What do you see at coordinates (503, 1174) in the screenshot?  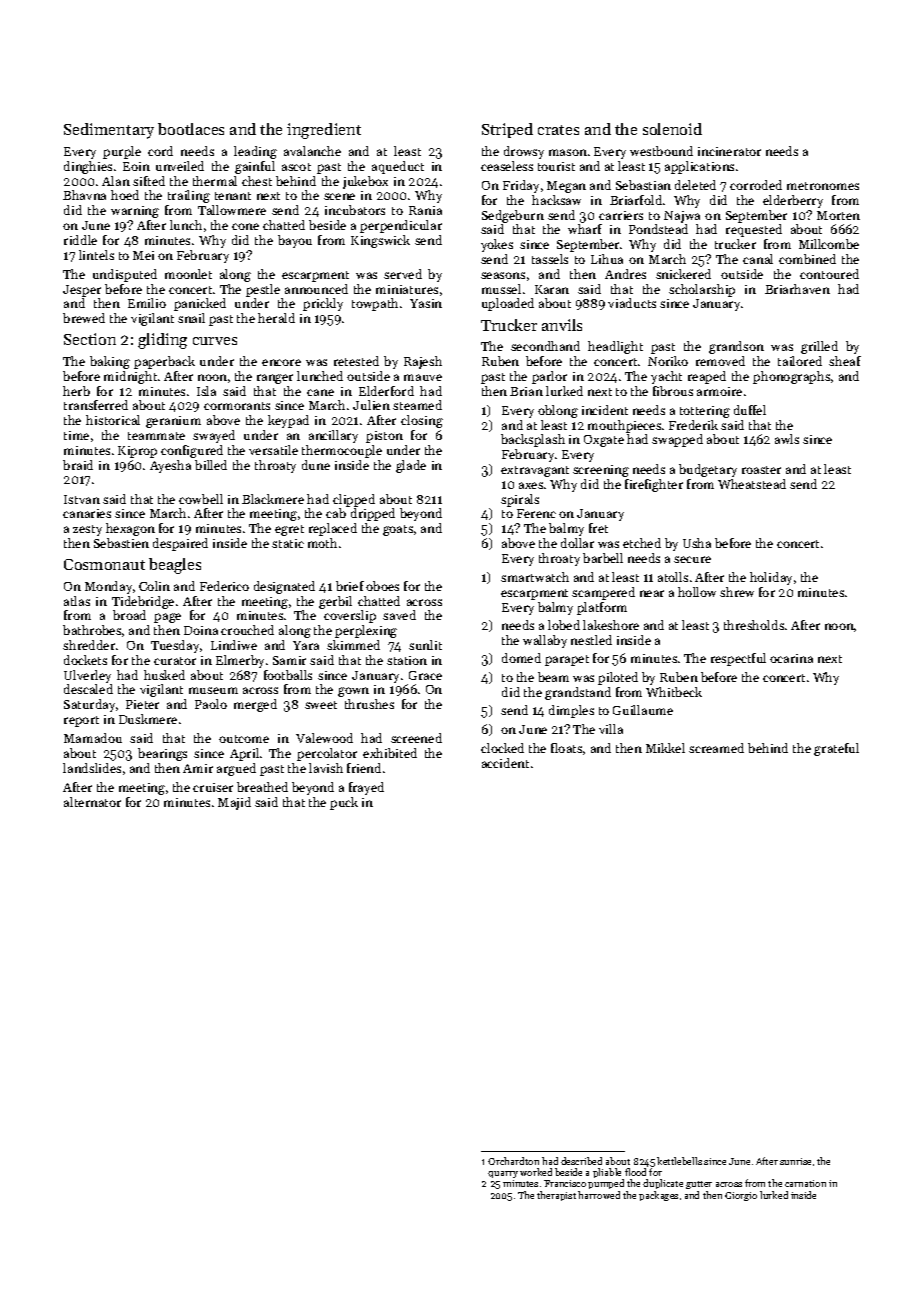 I see `quarry` at bounding box center [503, 1174].
